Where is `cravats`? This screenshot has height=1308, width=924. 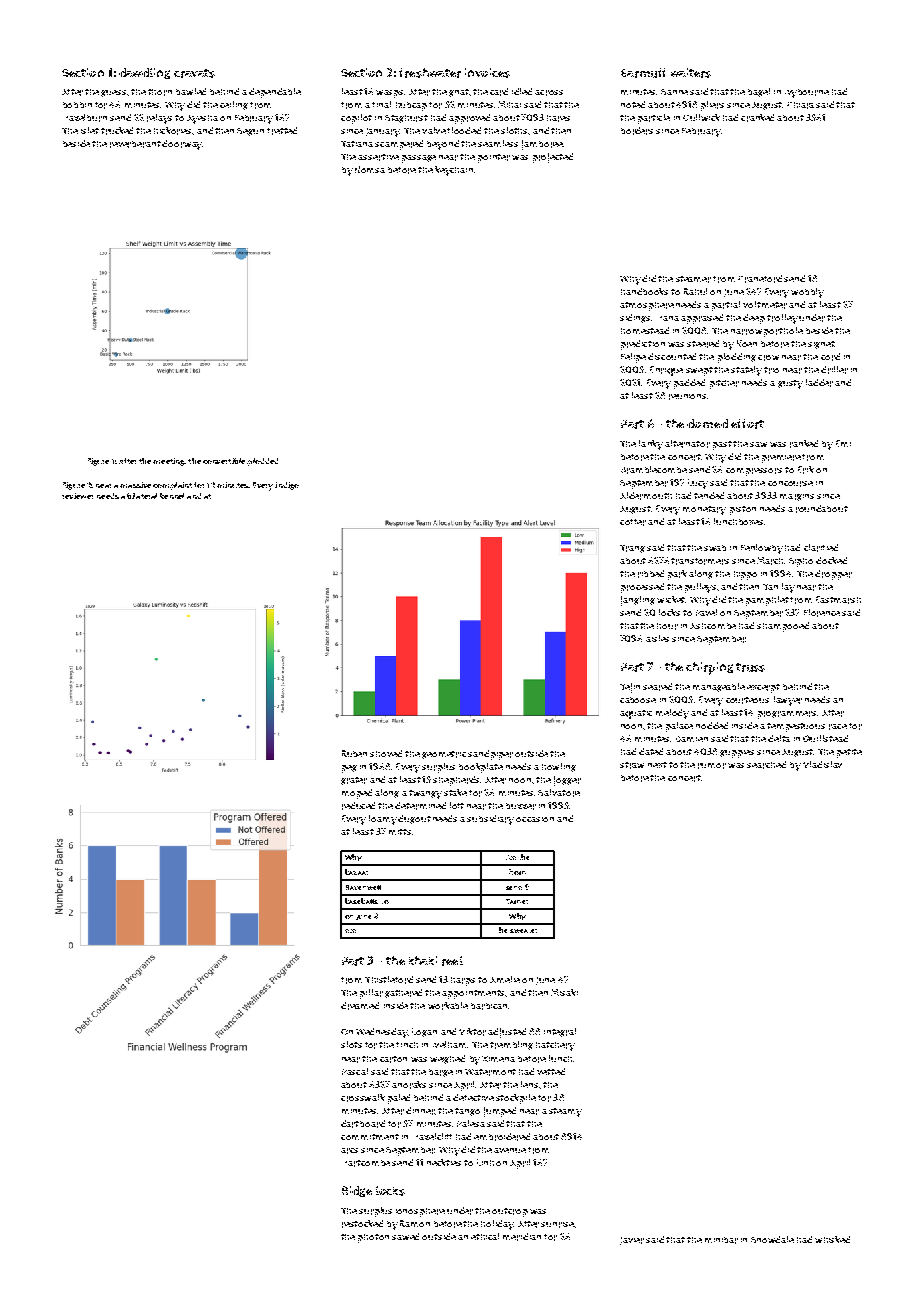 cravats is located at coordinates (194, 73).
